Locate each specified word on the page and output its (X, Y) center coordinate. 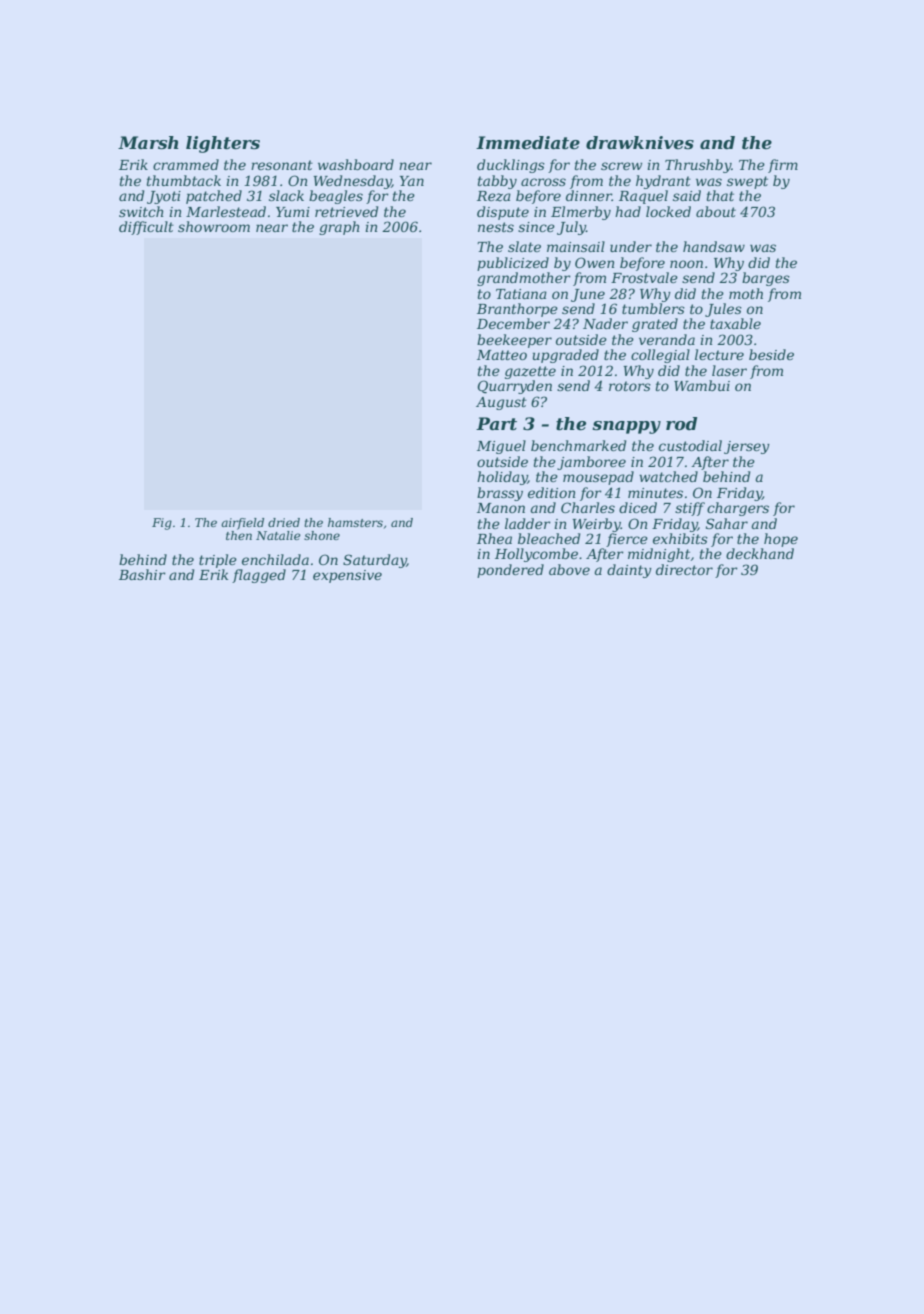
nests (496, 227)
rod (681, 423)
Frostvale (644, 277)
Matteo (502, 355)
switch (141, 211)
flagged (259, 576)
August (501, 403)
